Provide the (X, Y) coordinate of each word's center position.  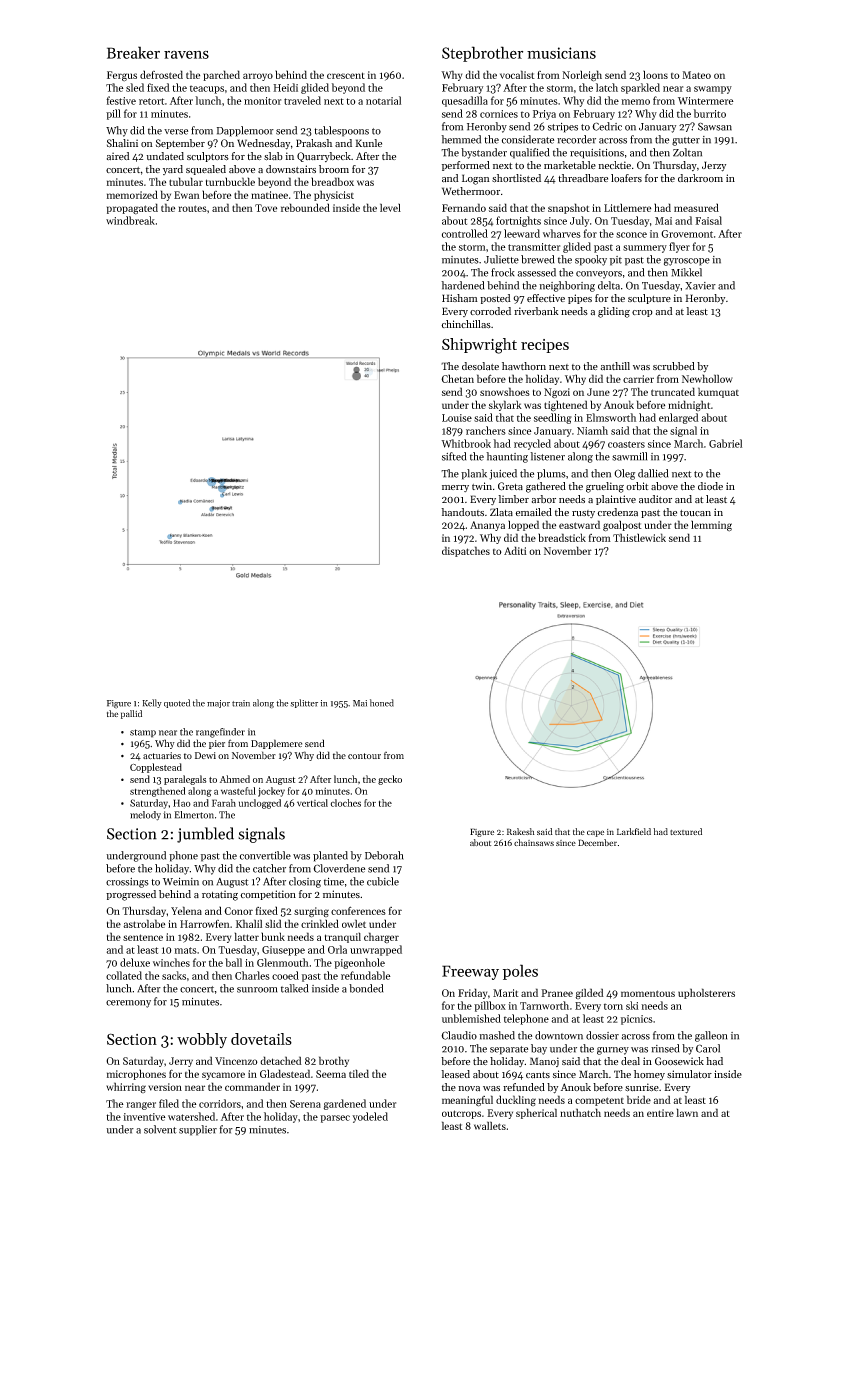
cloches (346, 803)
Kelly (152, 703)
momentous (648, 993)
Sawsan (715, 126)
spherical (536, 1113)
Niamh (592, 430)
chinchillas (466, 324)
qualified (529, 153)
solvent (160, 1129)
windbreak (130, 220)
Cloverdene (339, 868)
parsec (335, 1119)
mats (185, 950)
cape (595, 833)
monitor (262, 101)
